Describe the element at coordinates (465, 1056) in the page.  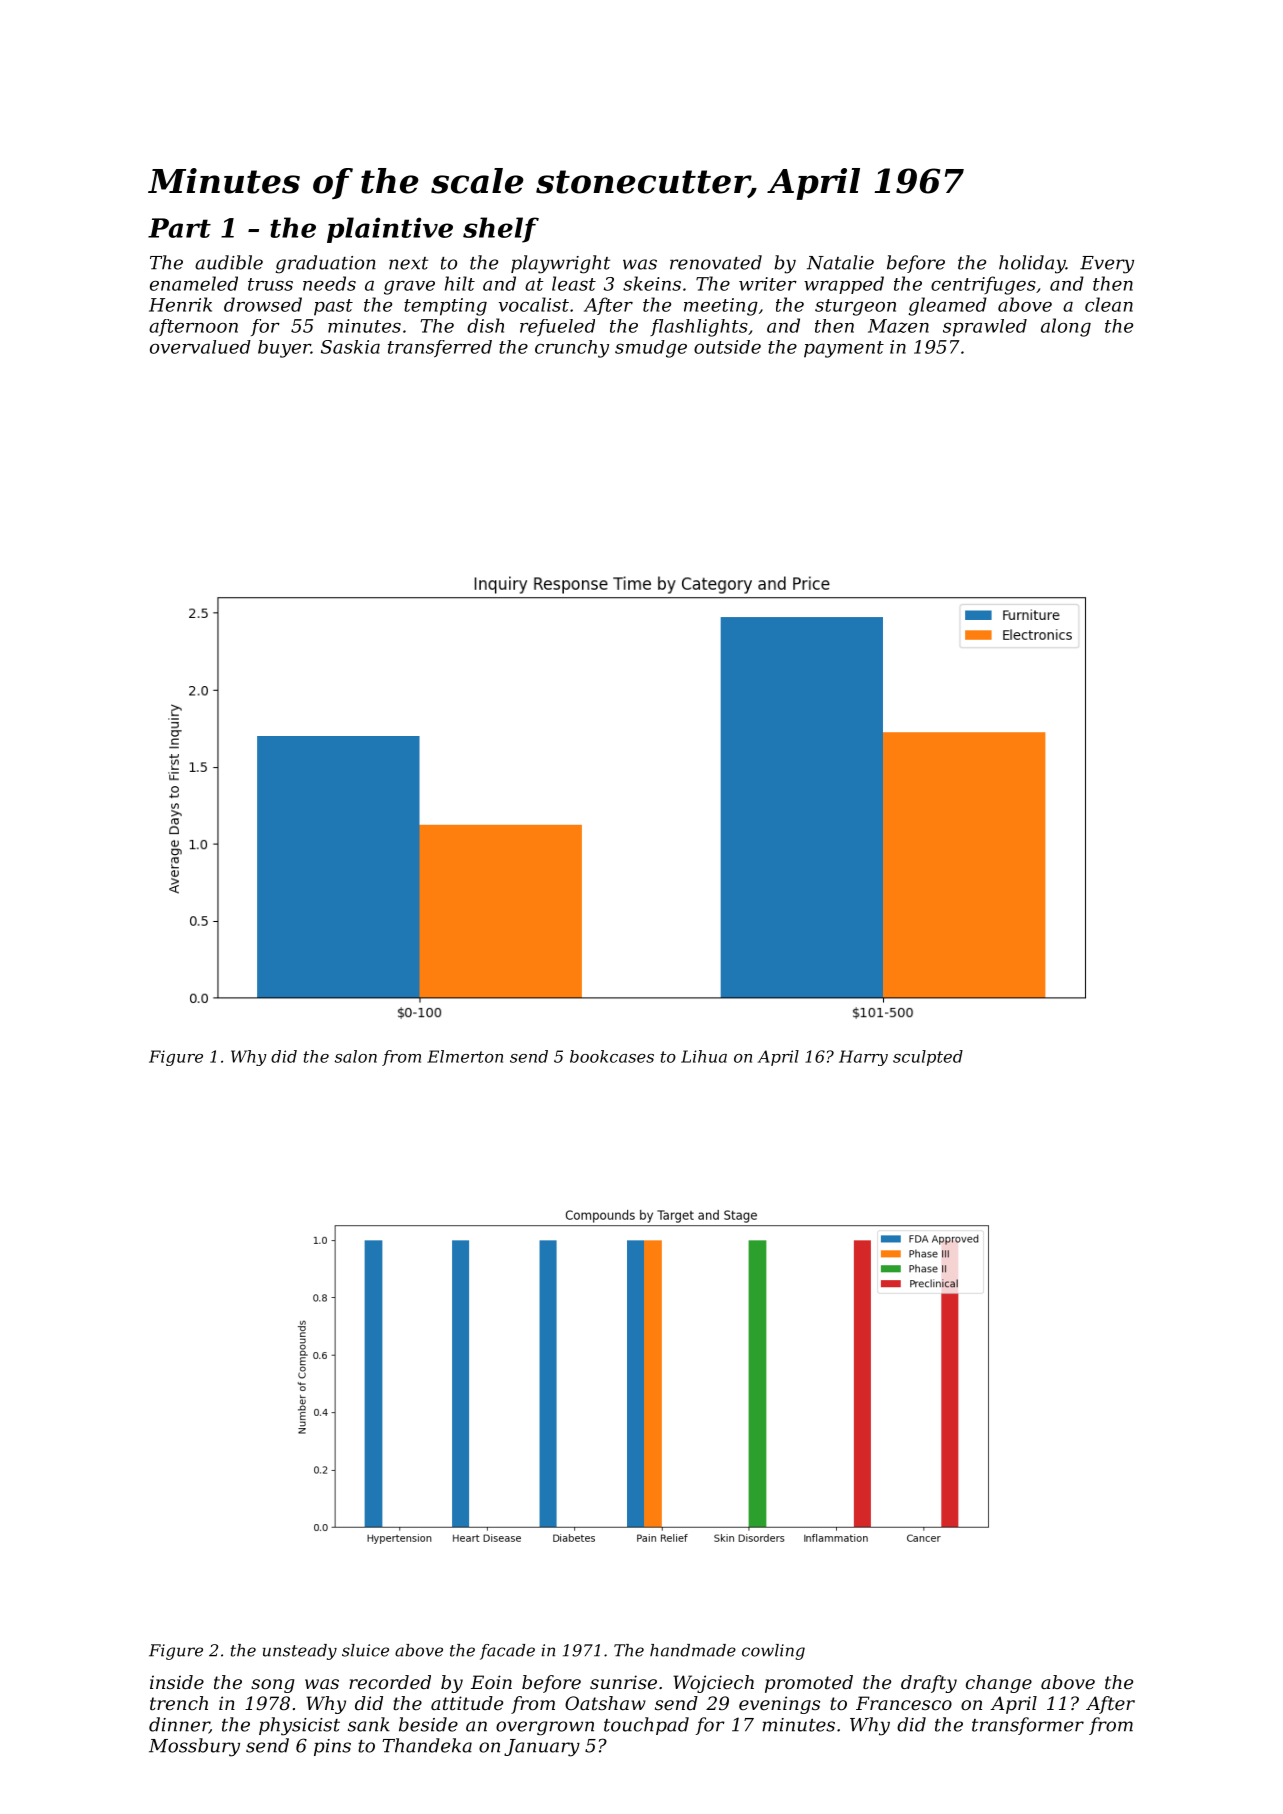
I see `Elmerton` at that location.
